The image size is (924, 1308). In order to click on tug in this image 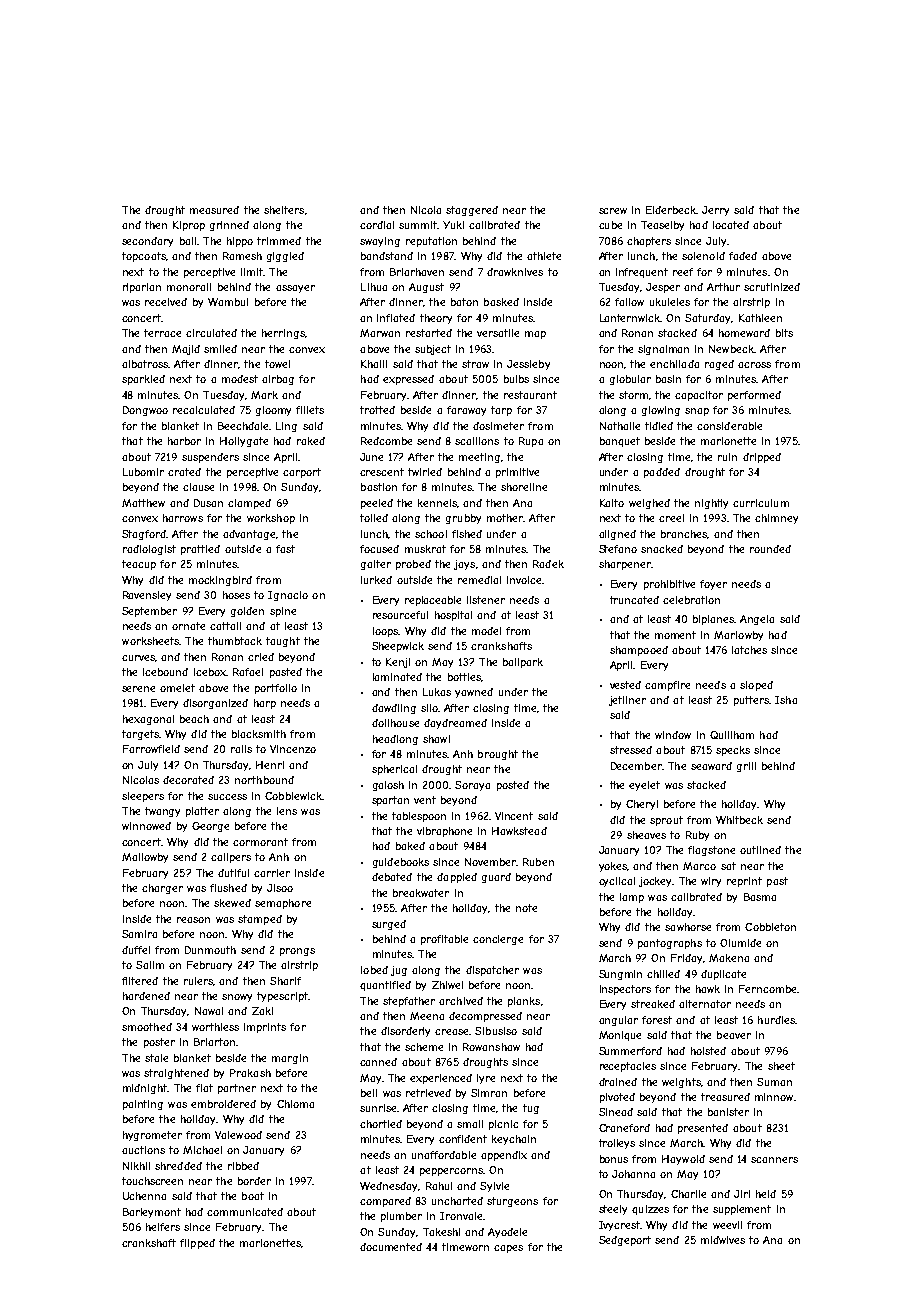, I will do `click(531, 1109)`.
